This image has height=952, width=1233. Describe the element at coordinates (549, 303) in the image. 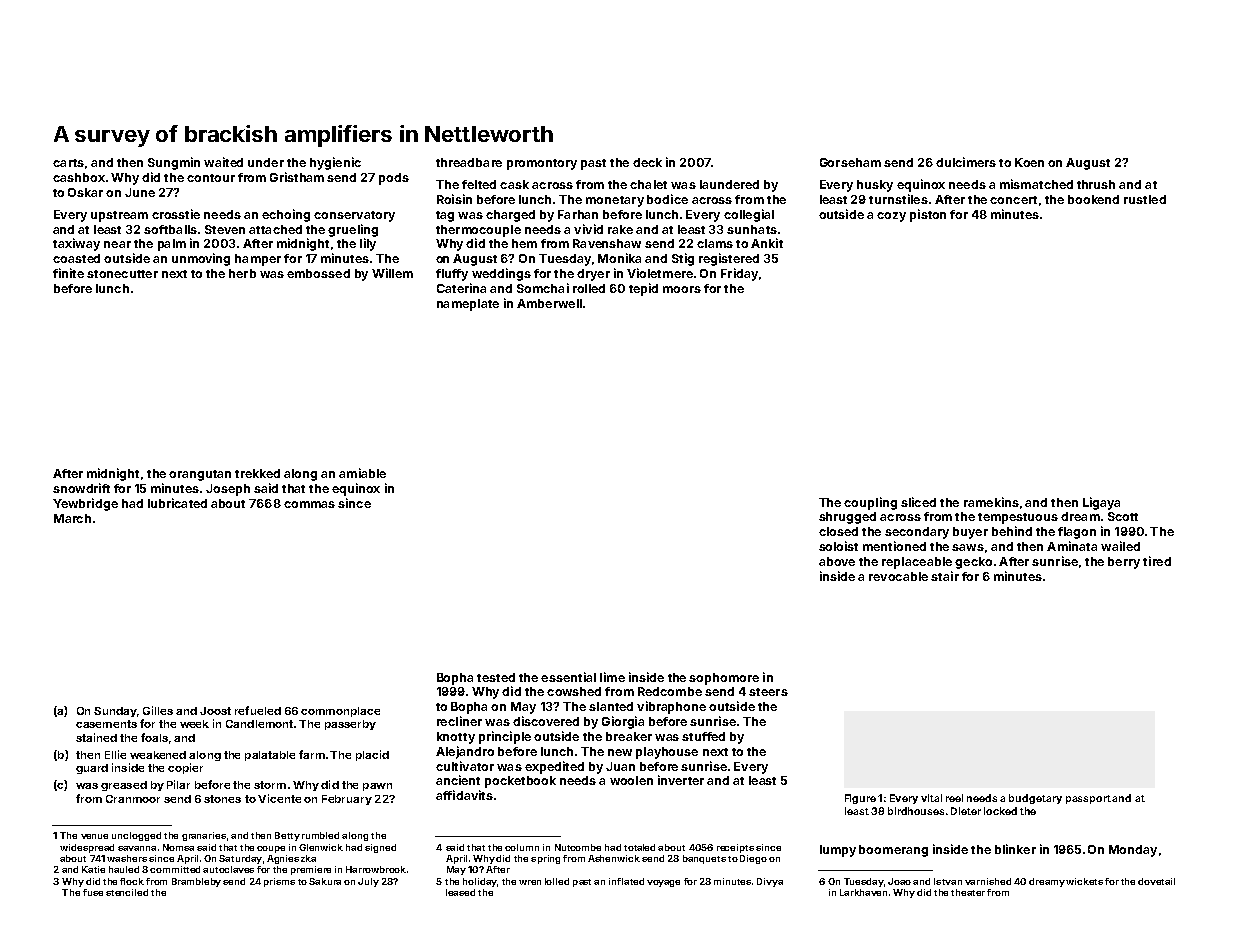

I see `Amberwell` at that location.
